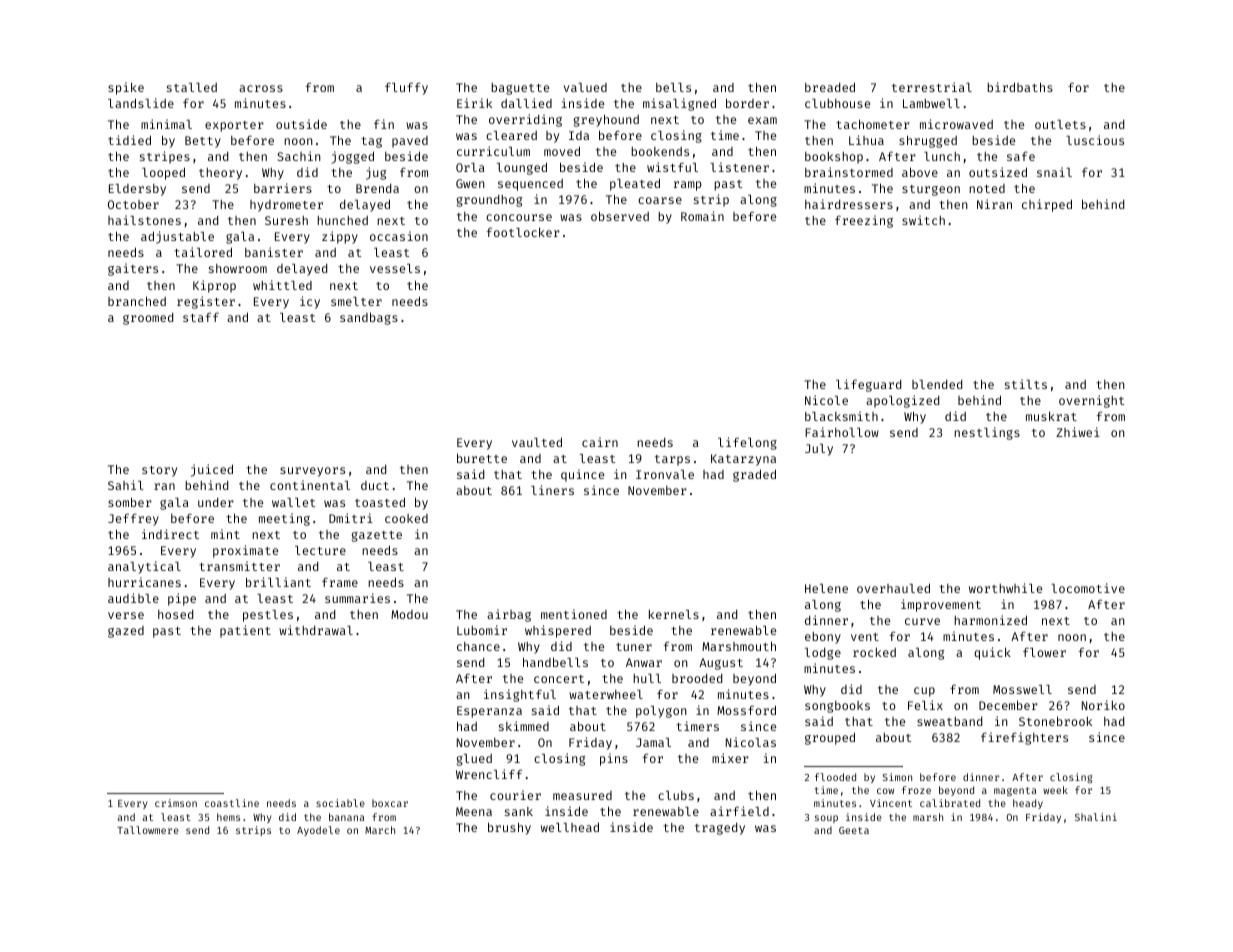 The width and height of the screenshot is (1233, 952). I want to click on landslide, so click(141, 103).
